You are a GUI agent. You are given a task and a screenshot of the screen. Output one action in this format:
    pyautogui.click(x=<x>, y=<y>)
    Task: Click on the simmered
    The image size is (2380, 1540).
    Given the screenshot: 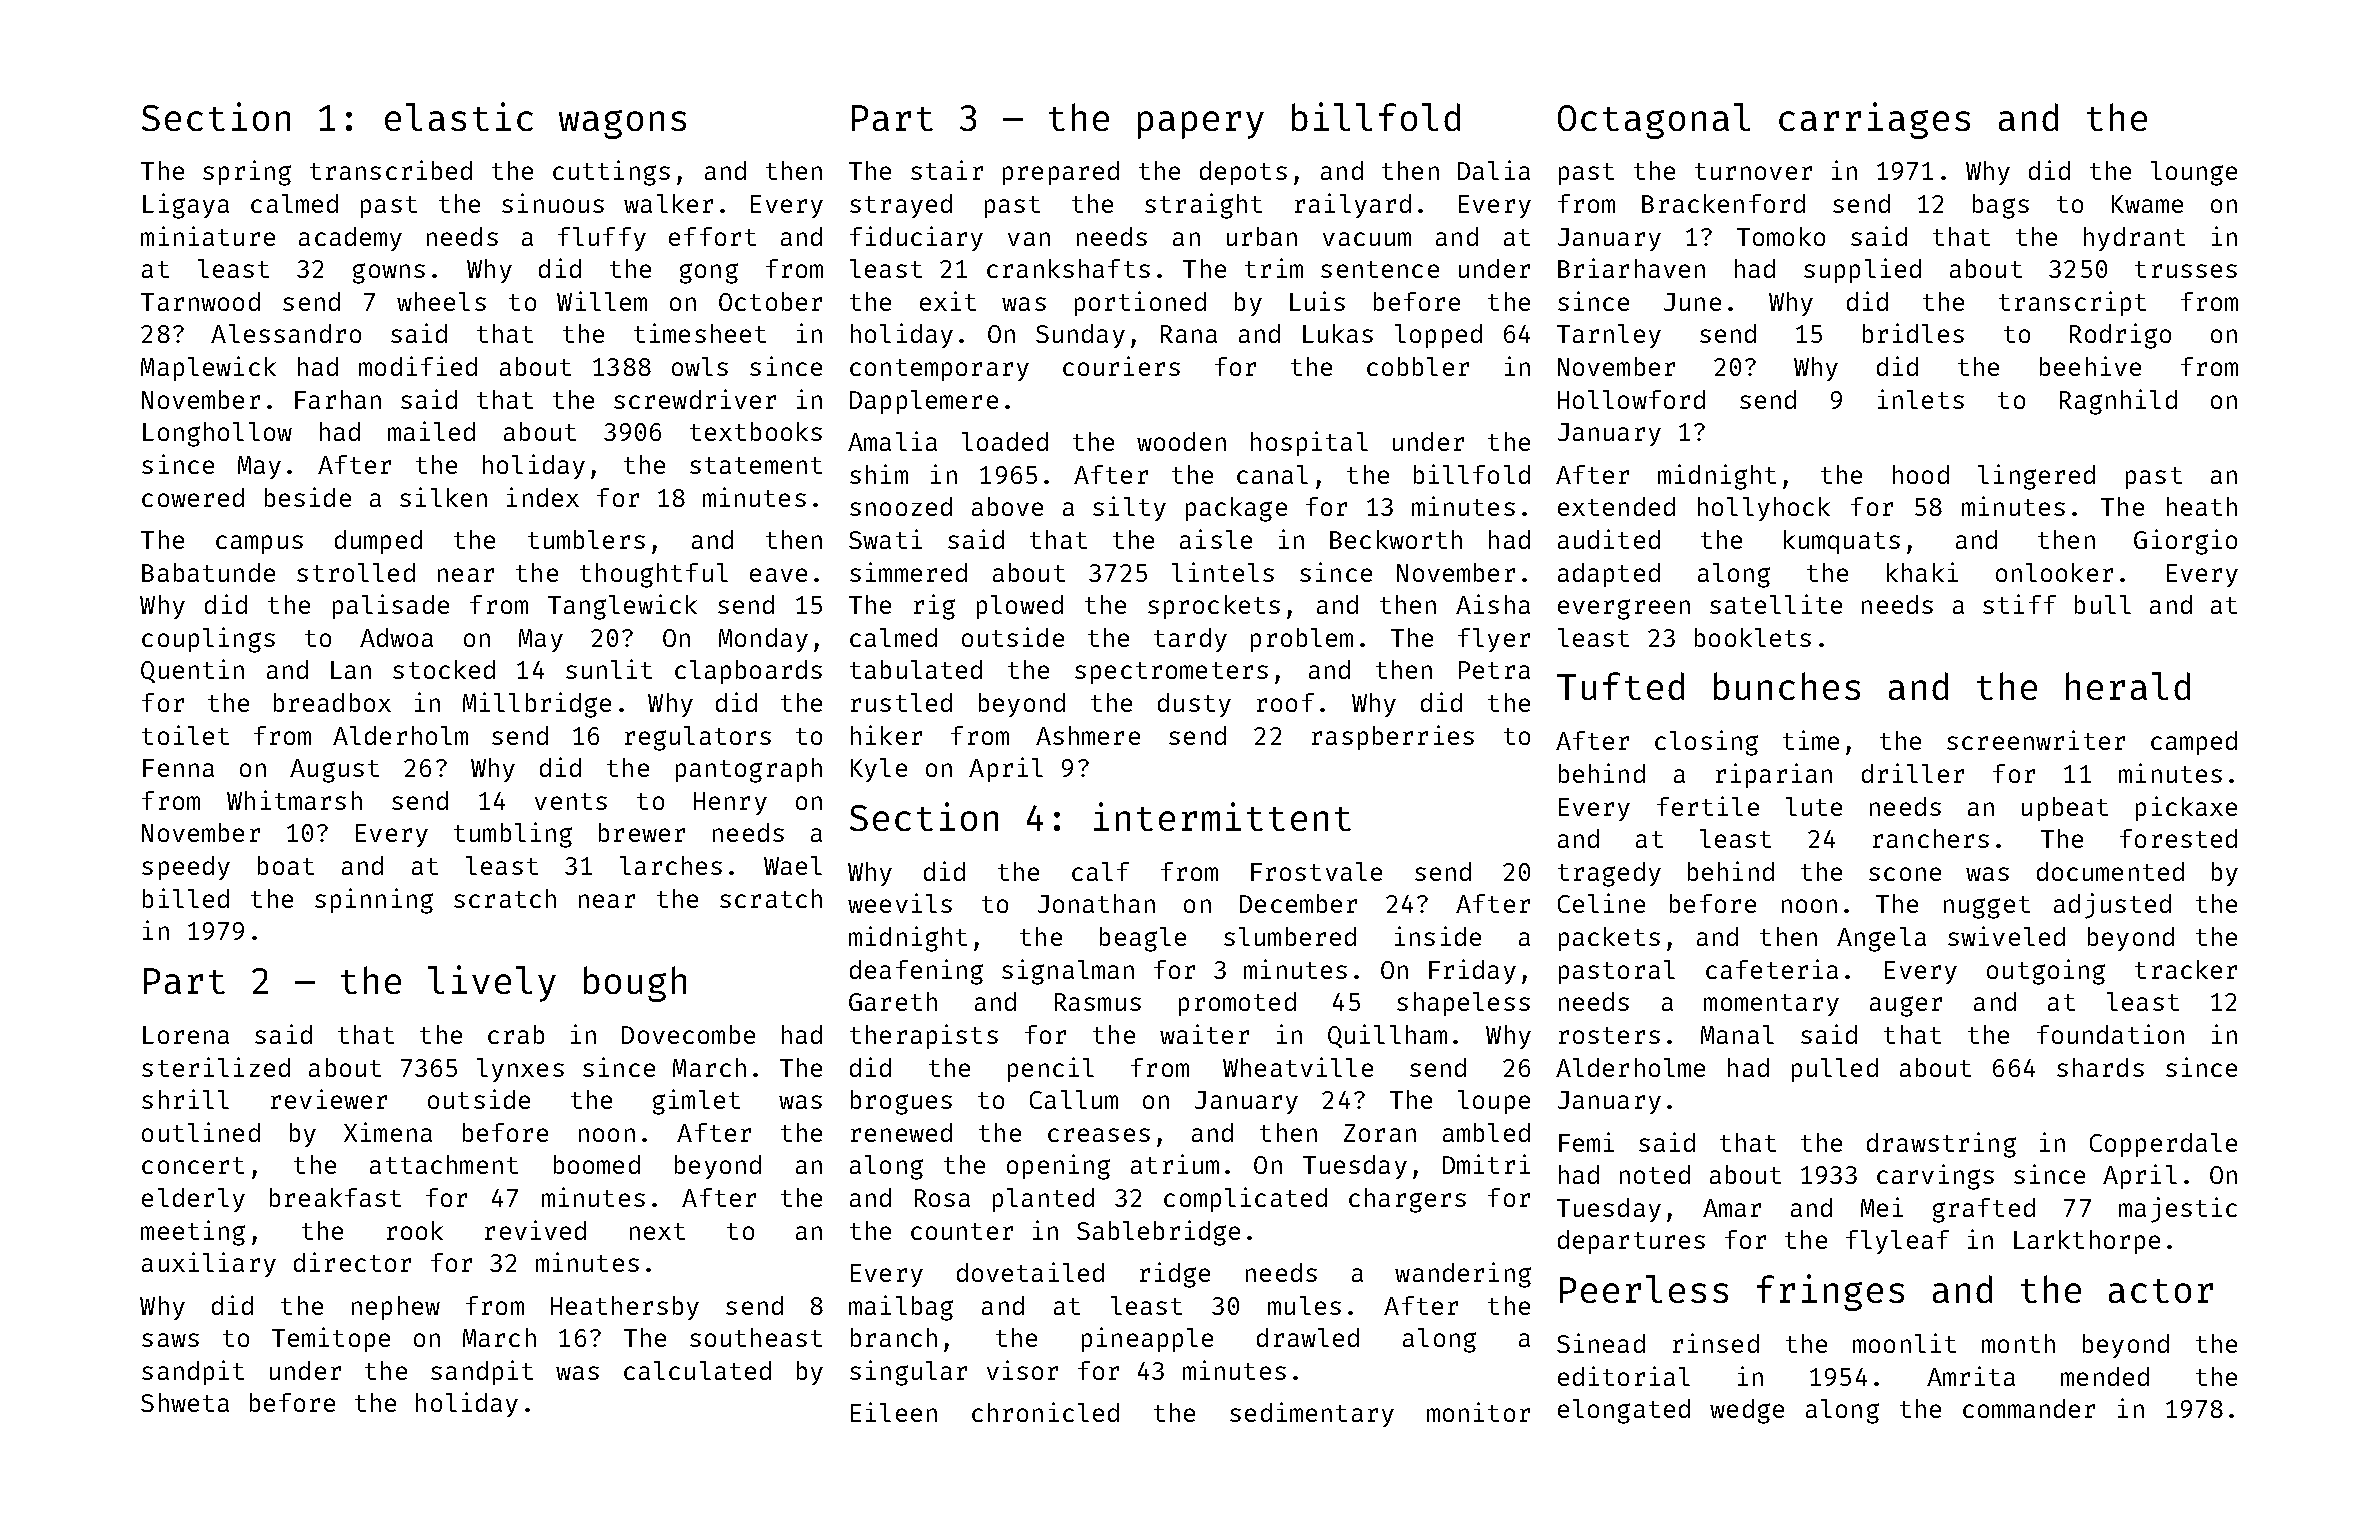 What is the action you would take?
    pyautogui.click(x=908, y=572)
